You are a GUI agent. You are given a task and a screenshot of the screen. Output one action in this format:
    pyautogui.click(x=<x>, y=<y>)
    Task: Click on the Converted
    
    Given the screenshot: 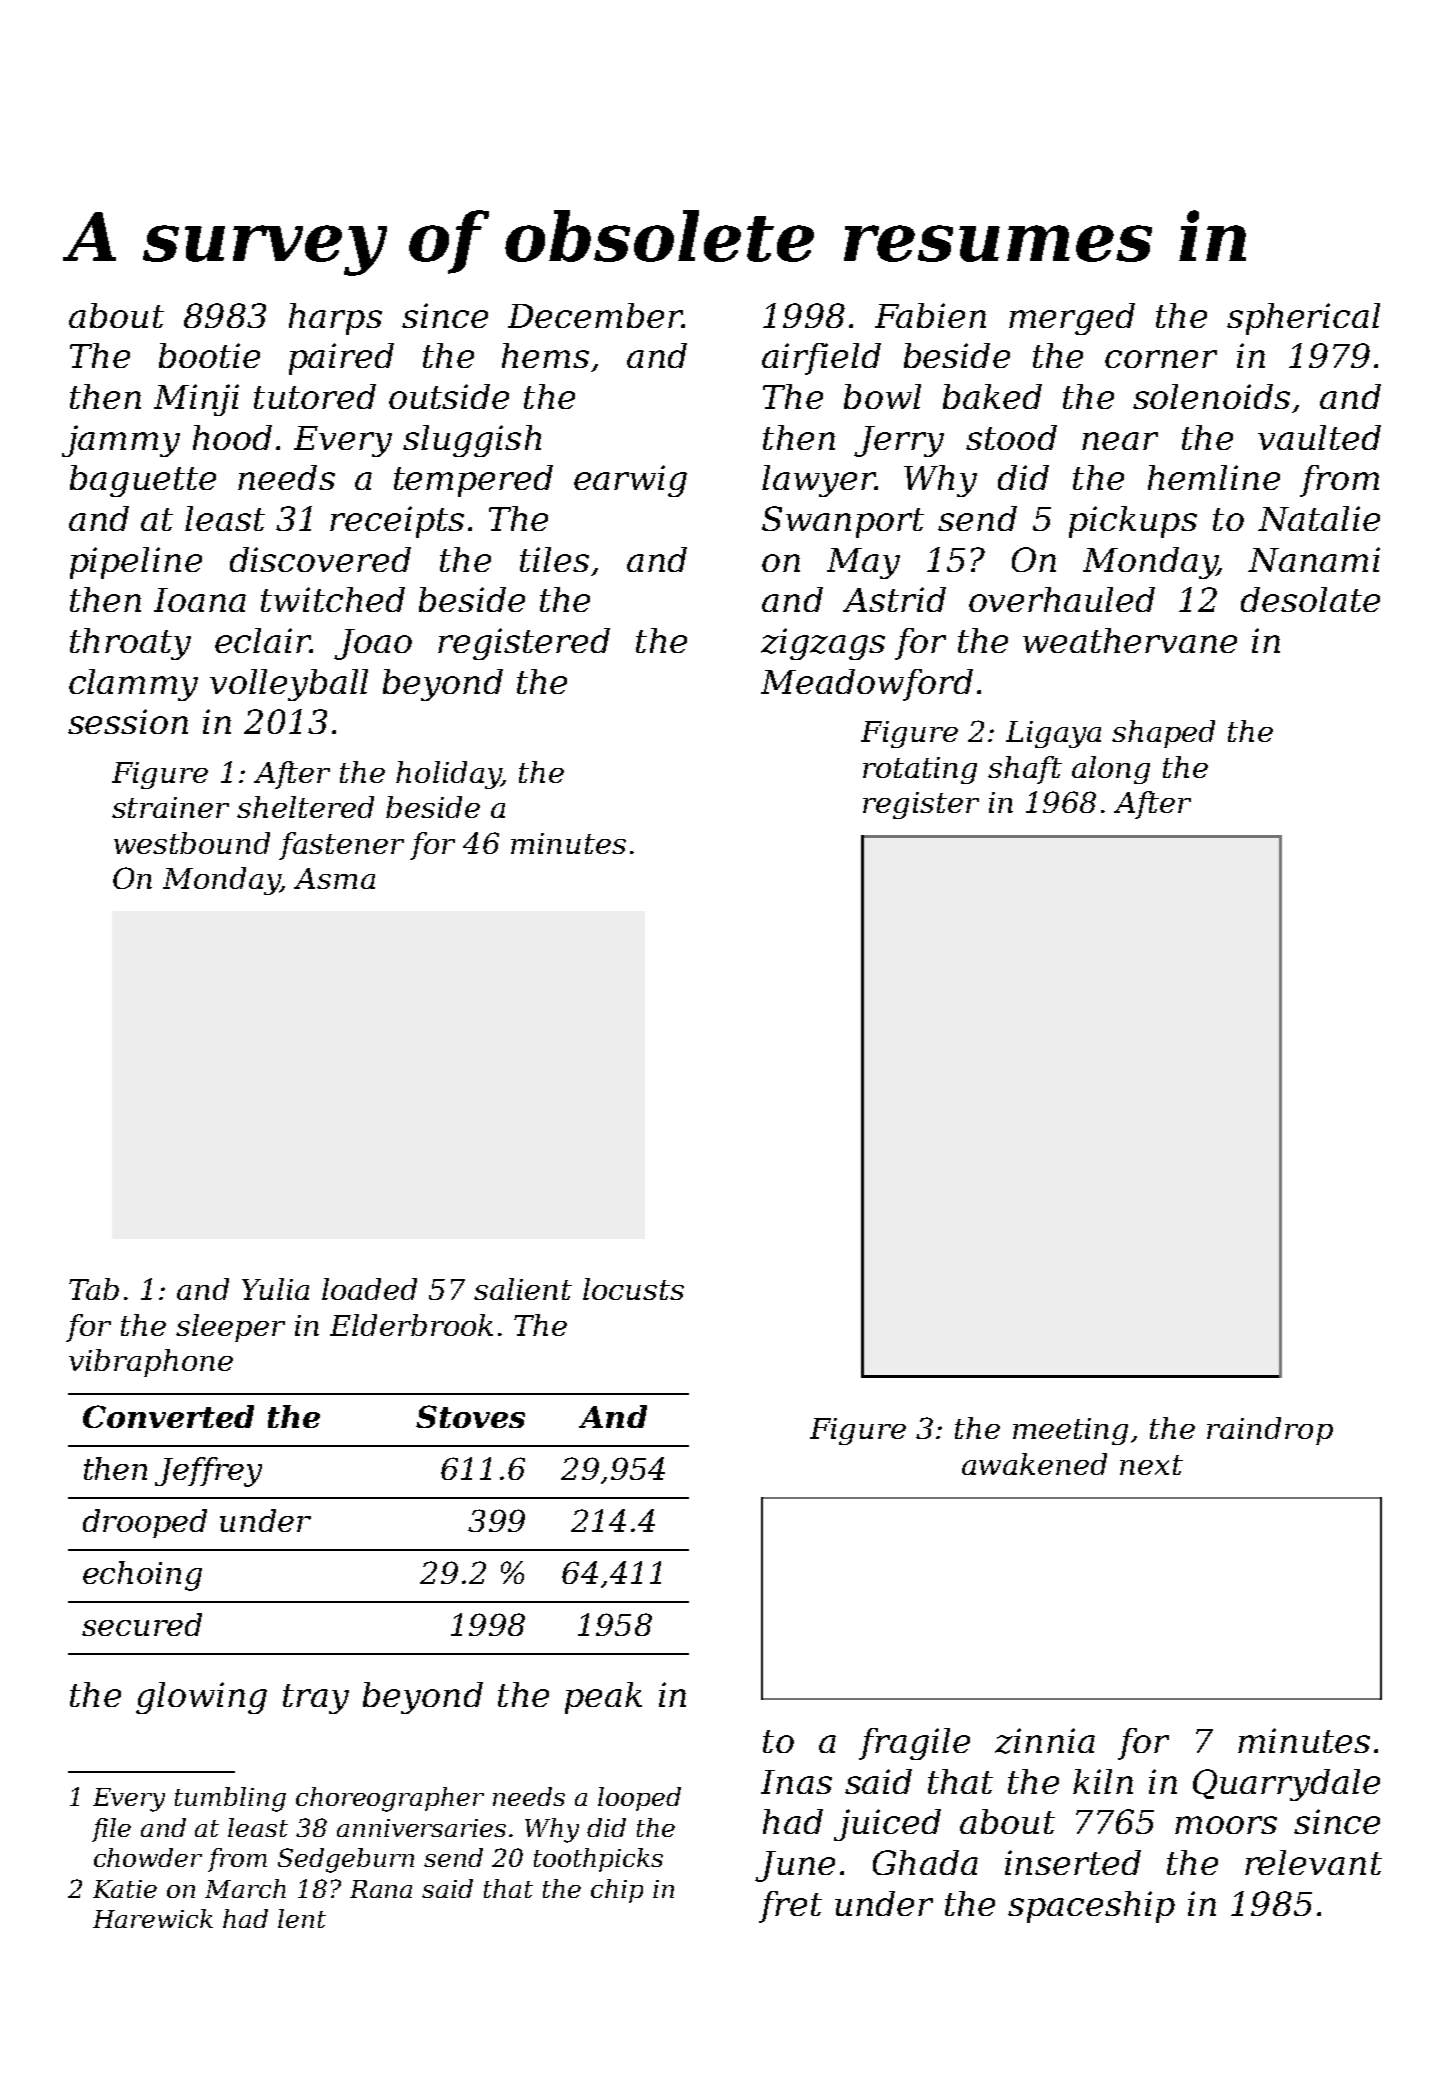 What is the action you would take?
    pyautogui.click(x=168, y=1416)
